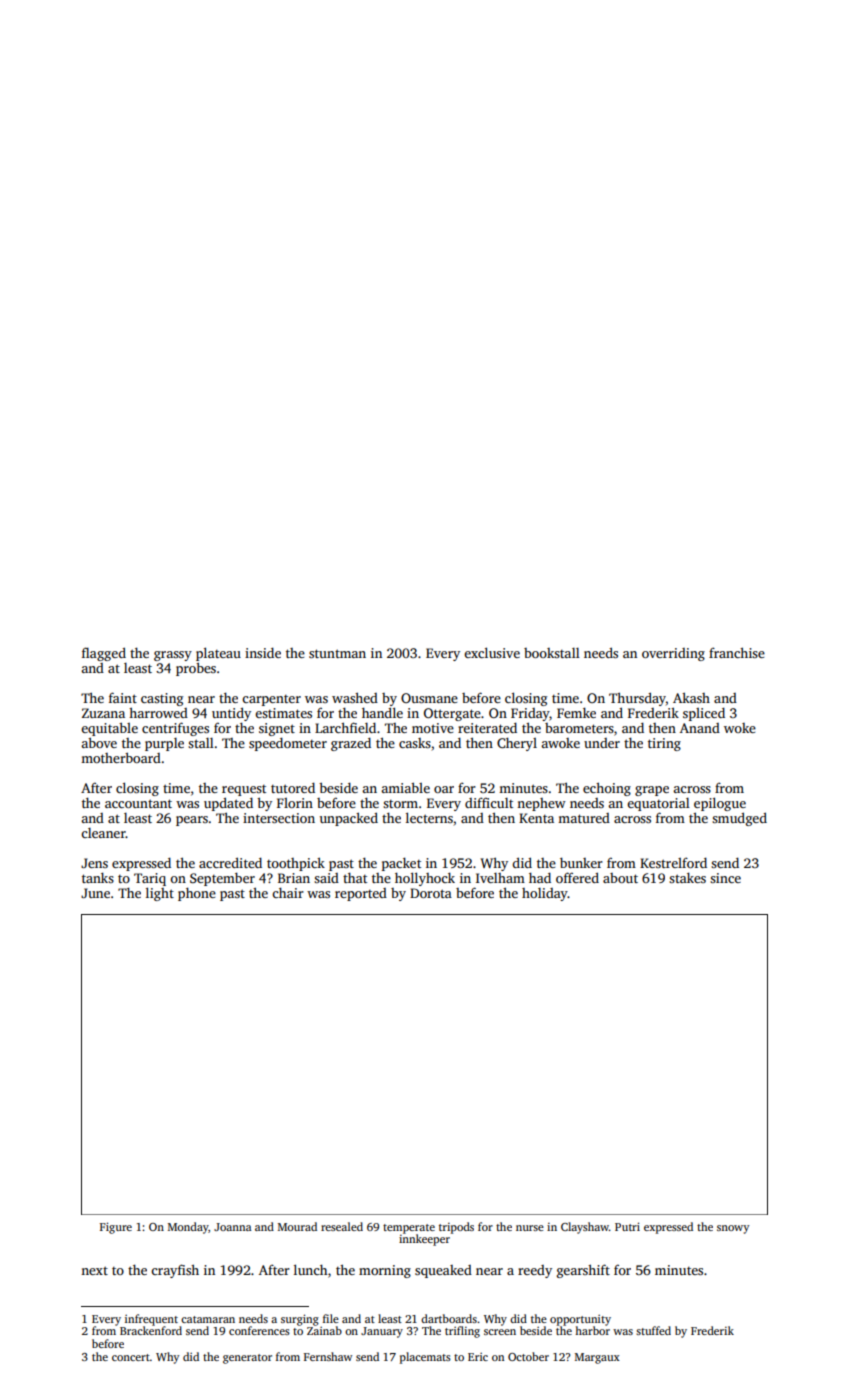 The height and width of the screenshot is (1400, 849). What do you see at coordinates (637, 699) in the screenshot?
I see `Thursday` at bounding box center [637, 699].
